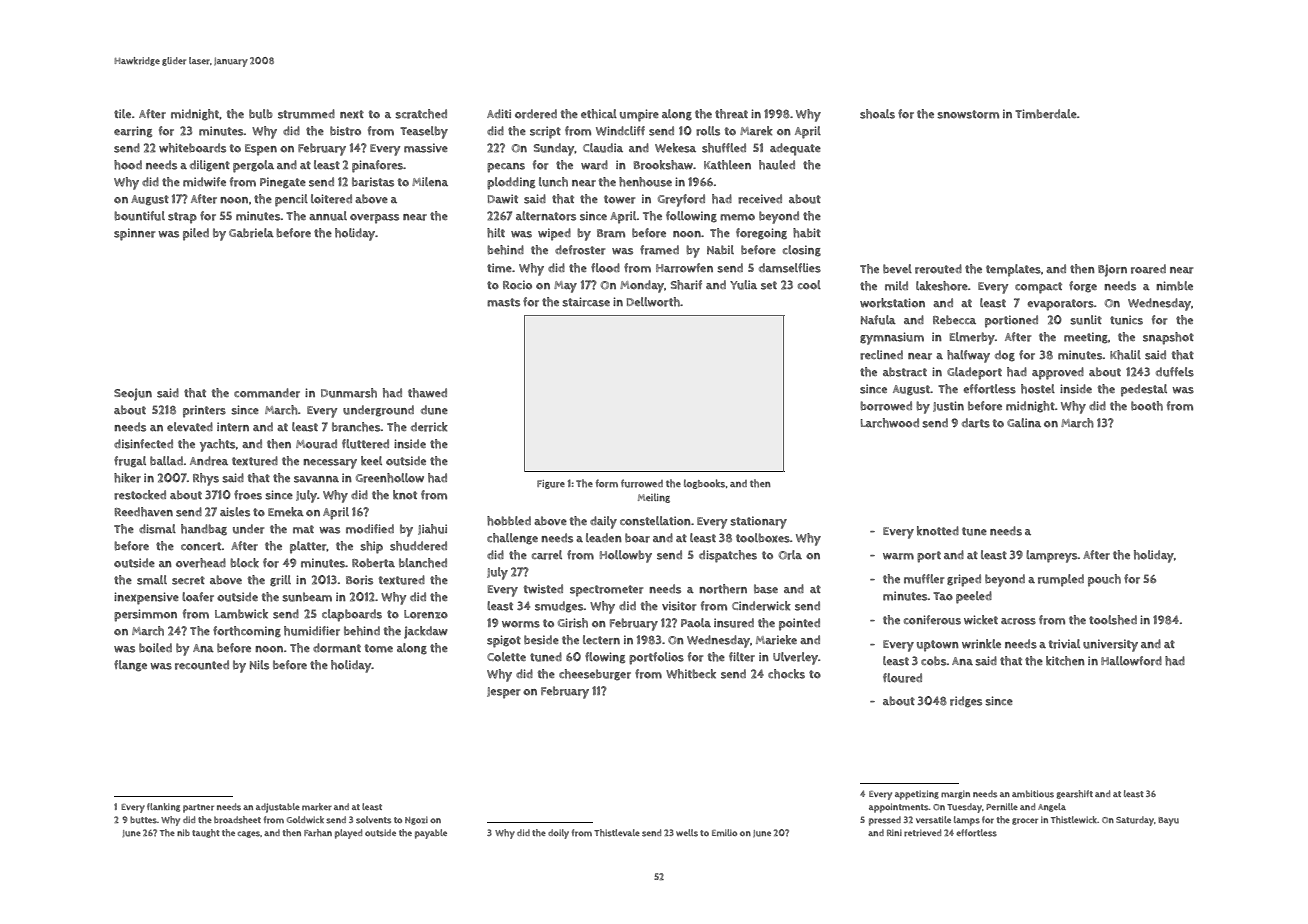 The image size is (1308, 924). What do you see at coordinates (728, 556) in the screenshot?
I see `dispatches` at bounding box center [728, 556].
